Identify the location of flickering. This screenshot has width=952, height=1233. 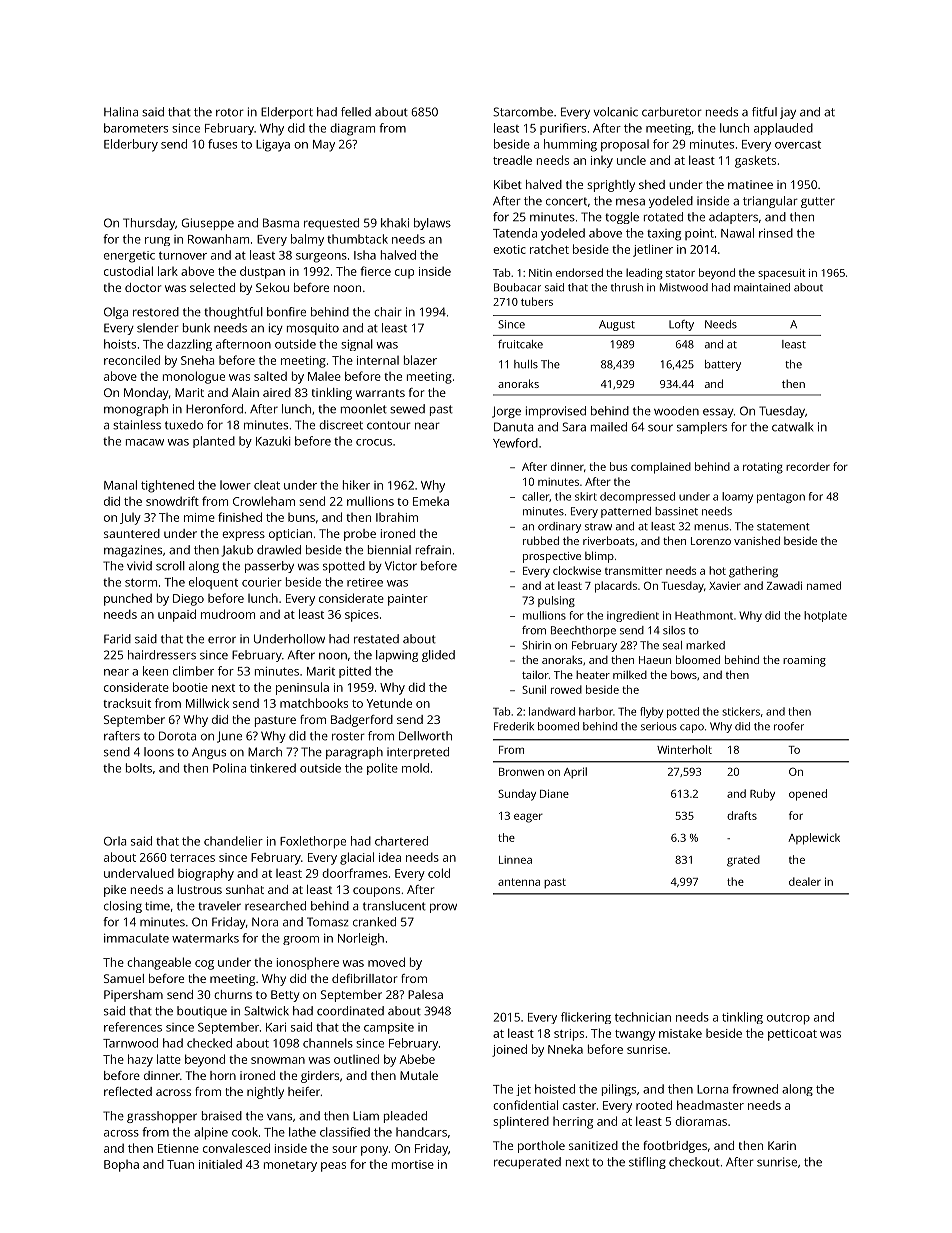
(586, 1018).
